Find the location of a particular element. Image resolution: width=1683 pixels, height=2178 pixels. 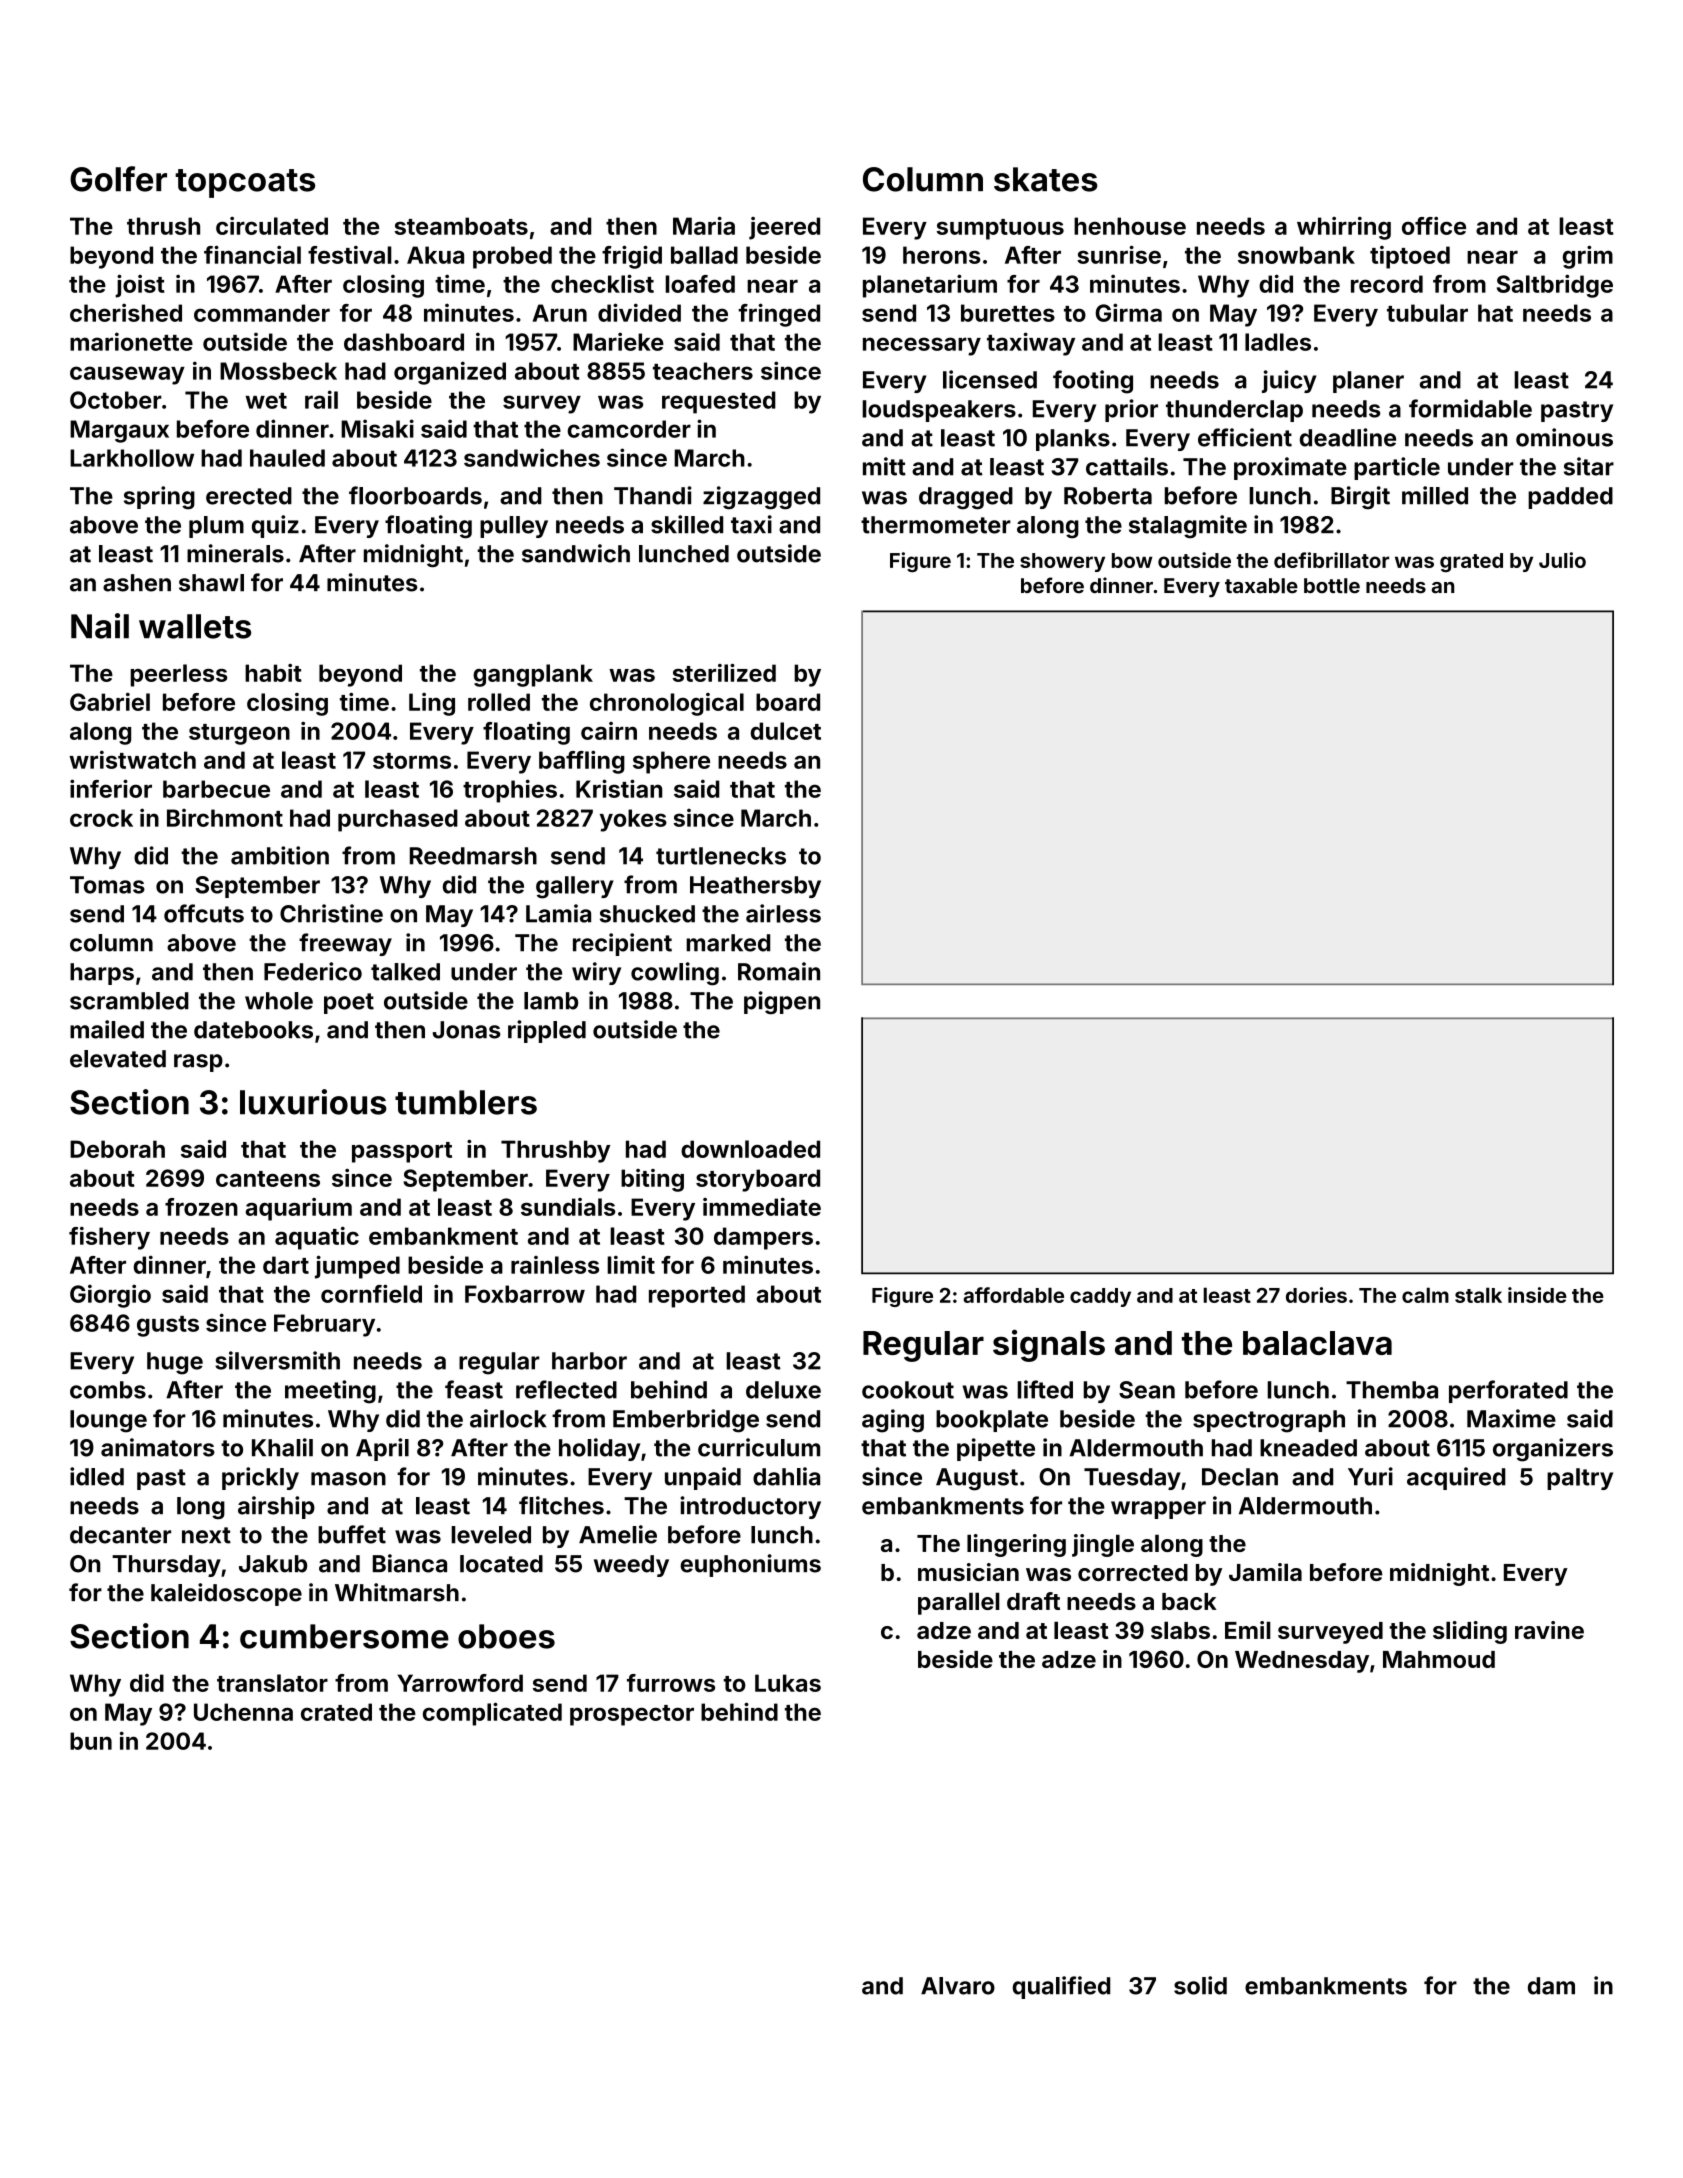

complicated is located at coordinates (492, 1714).
